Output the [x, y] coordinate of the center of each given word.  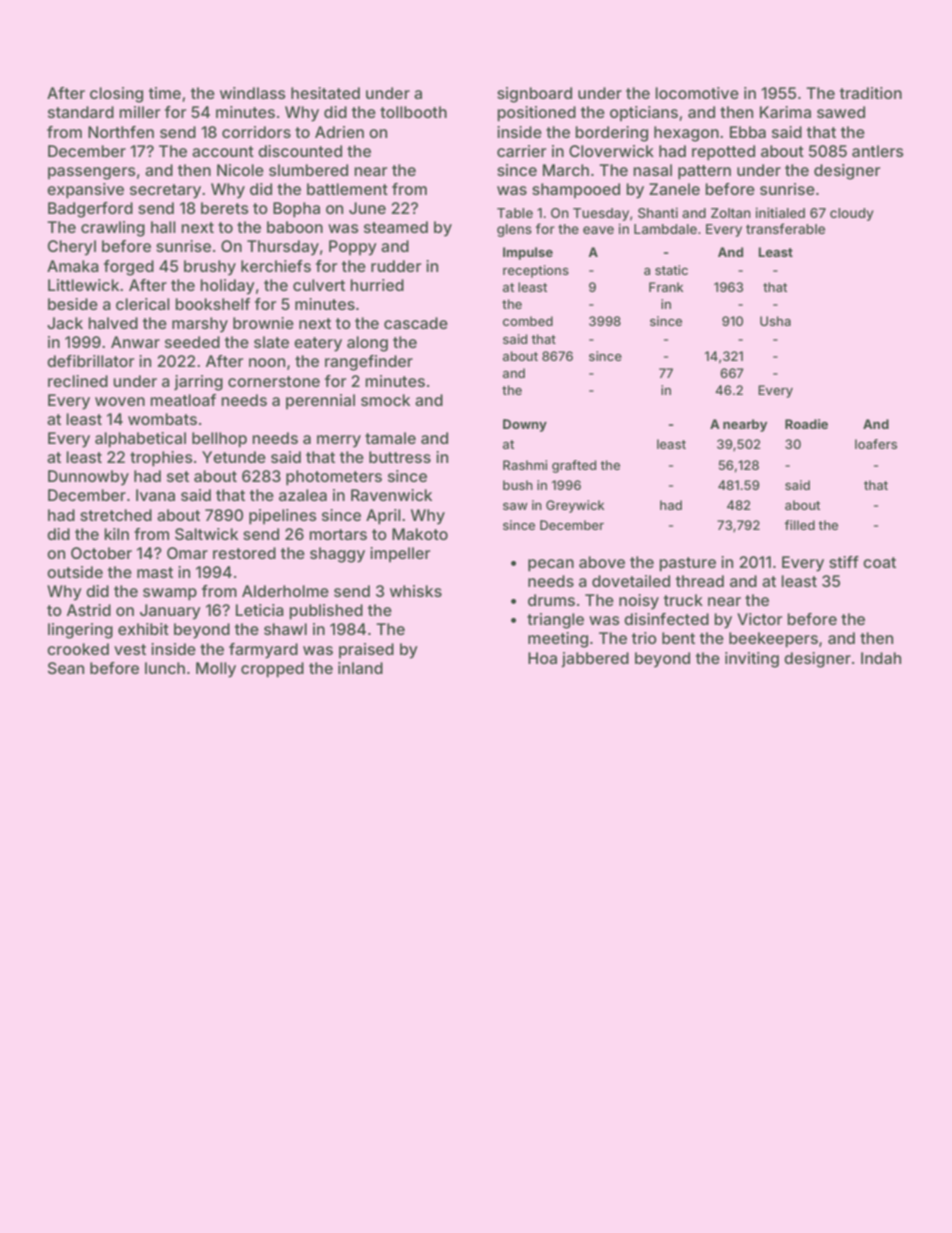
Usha [775, 321]
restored [244, 553]
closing [116, 95]
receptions [536, 271]
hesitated [325, 93]
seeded [192, 342]
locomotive [697, 93]
